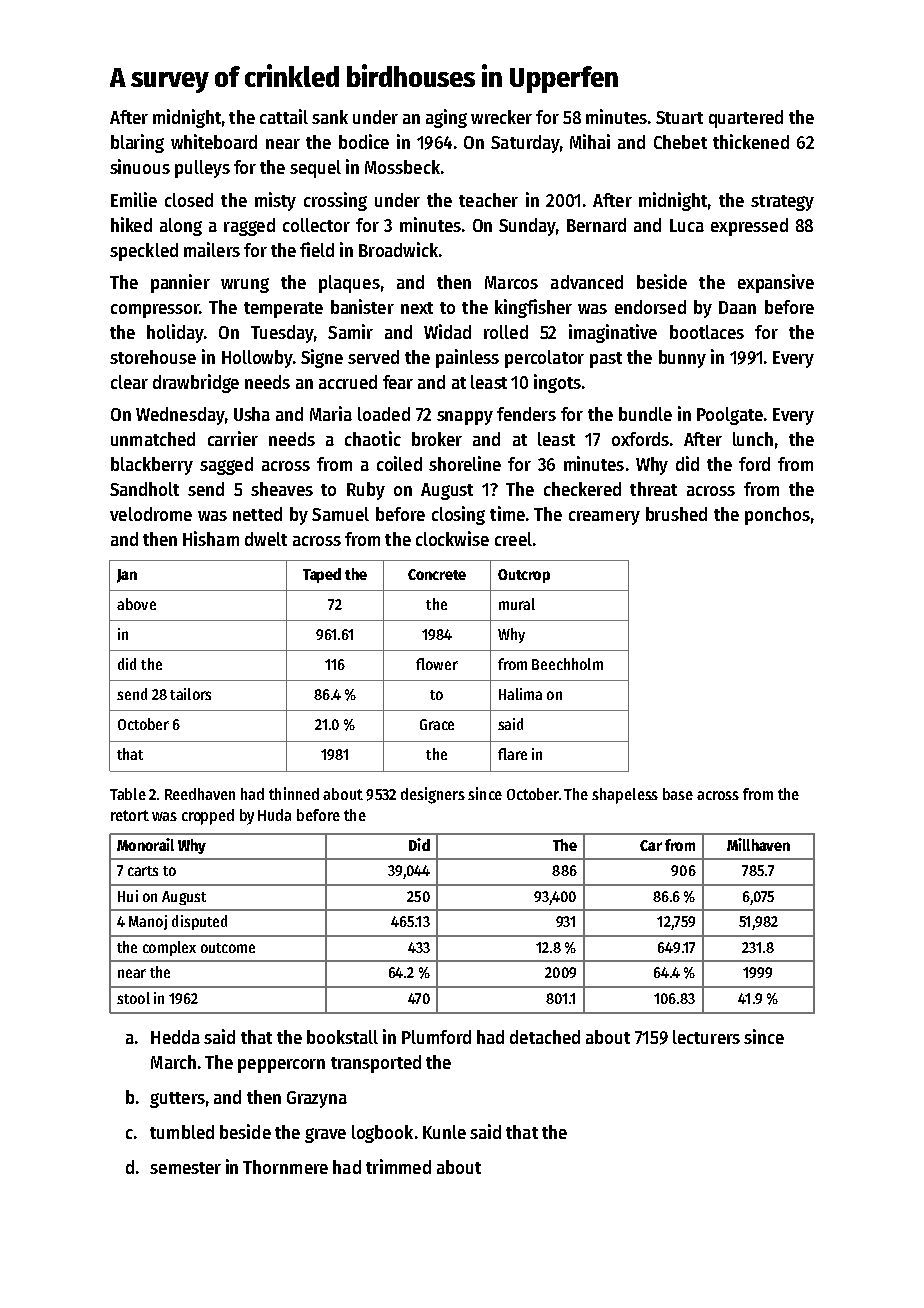  I want to click on blaring, so click(137, 143).
